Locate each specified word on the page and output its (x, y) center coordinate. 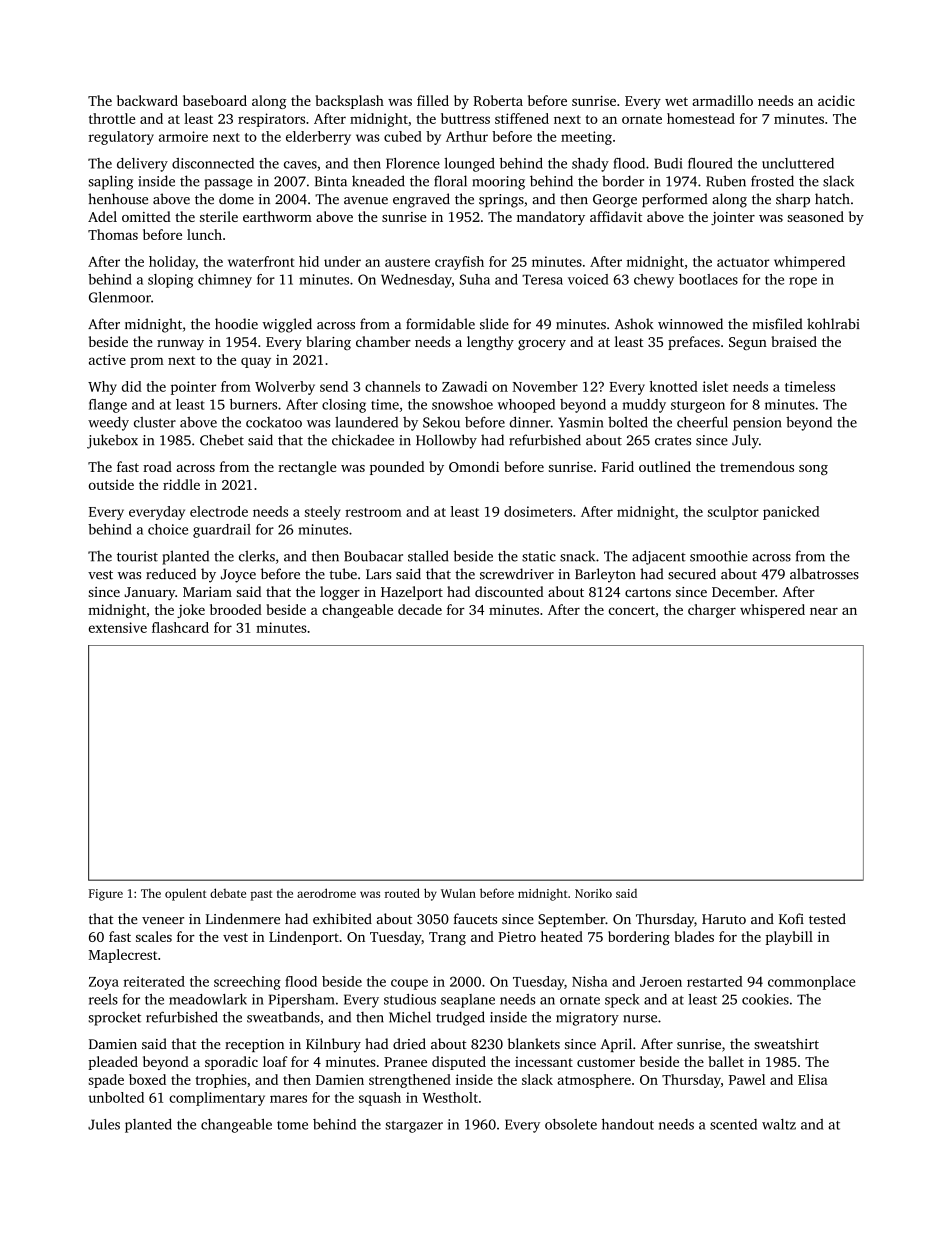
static (539, 556)
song (813, 470)
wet (676, 101)
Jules (104, 1124)
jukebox (112, 441)
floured (710, 163)
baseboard (215, 100)
